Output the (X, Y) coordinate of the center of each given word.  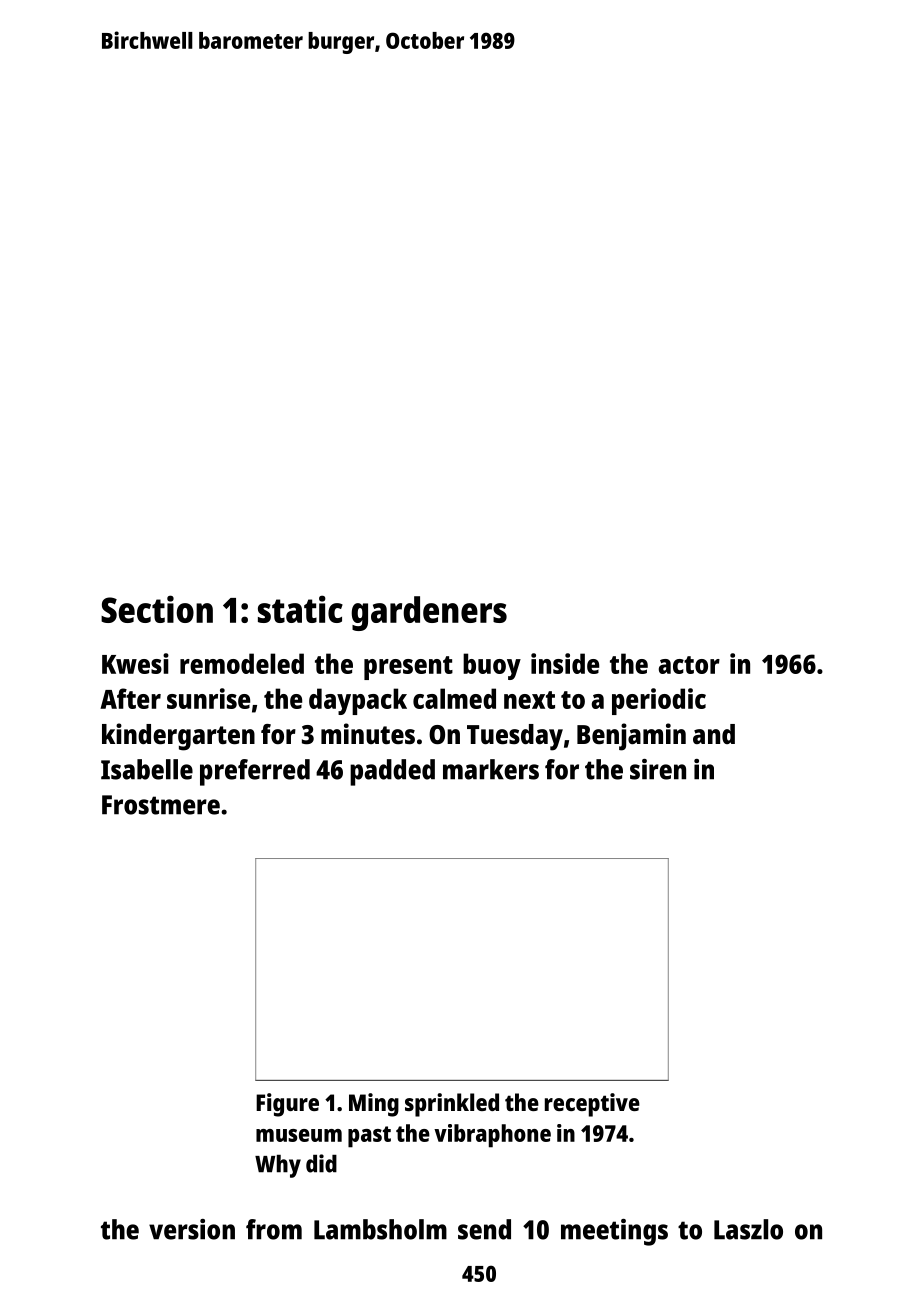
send (484, 1229)
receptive (592, 1105)
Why (278, 1166)
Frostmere (161, 805)
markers (491, 769)
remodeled (242, 663)
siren (658, 769)
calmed (454, 698)
